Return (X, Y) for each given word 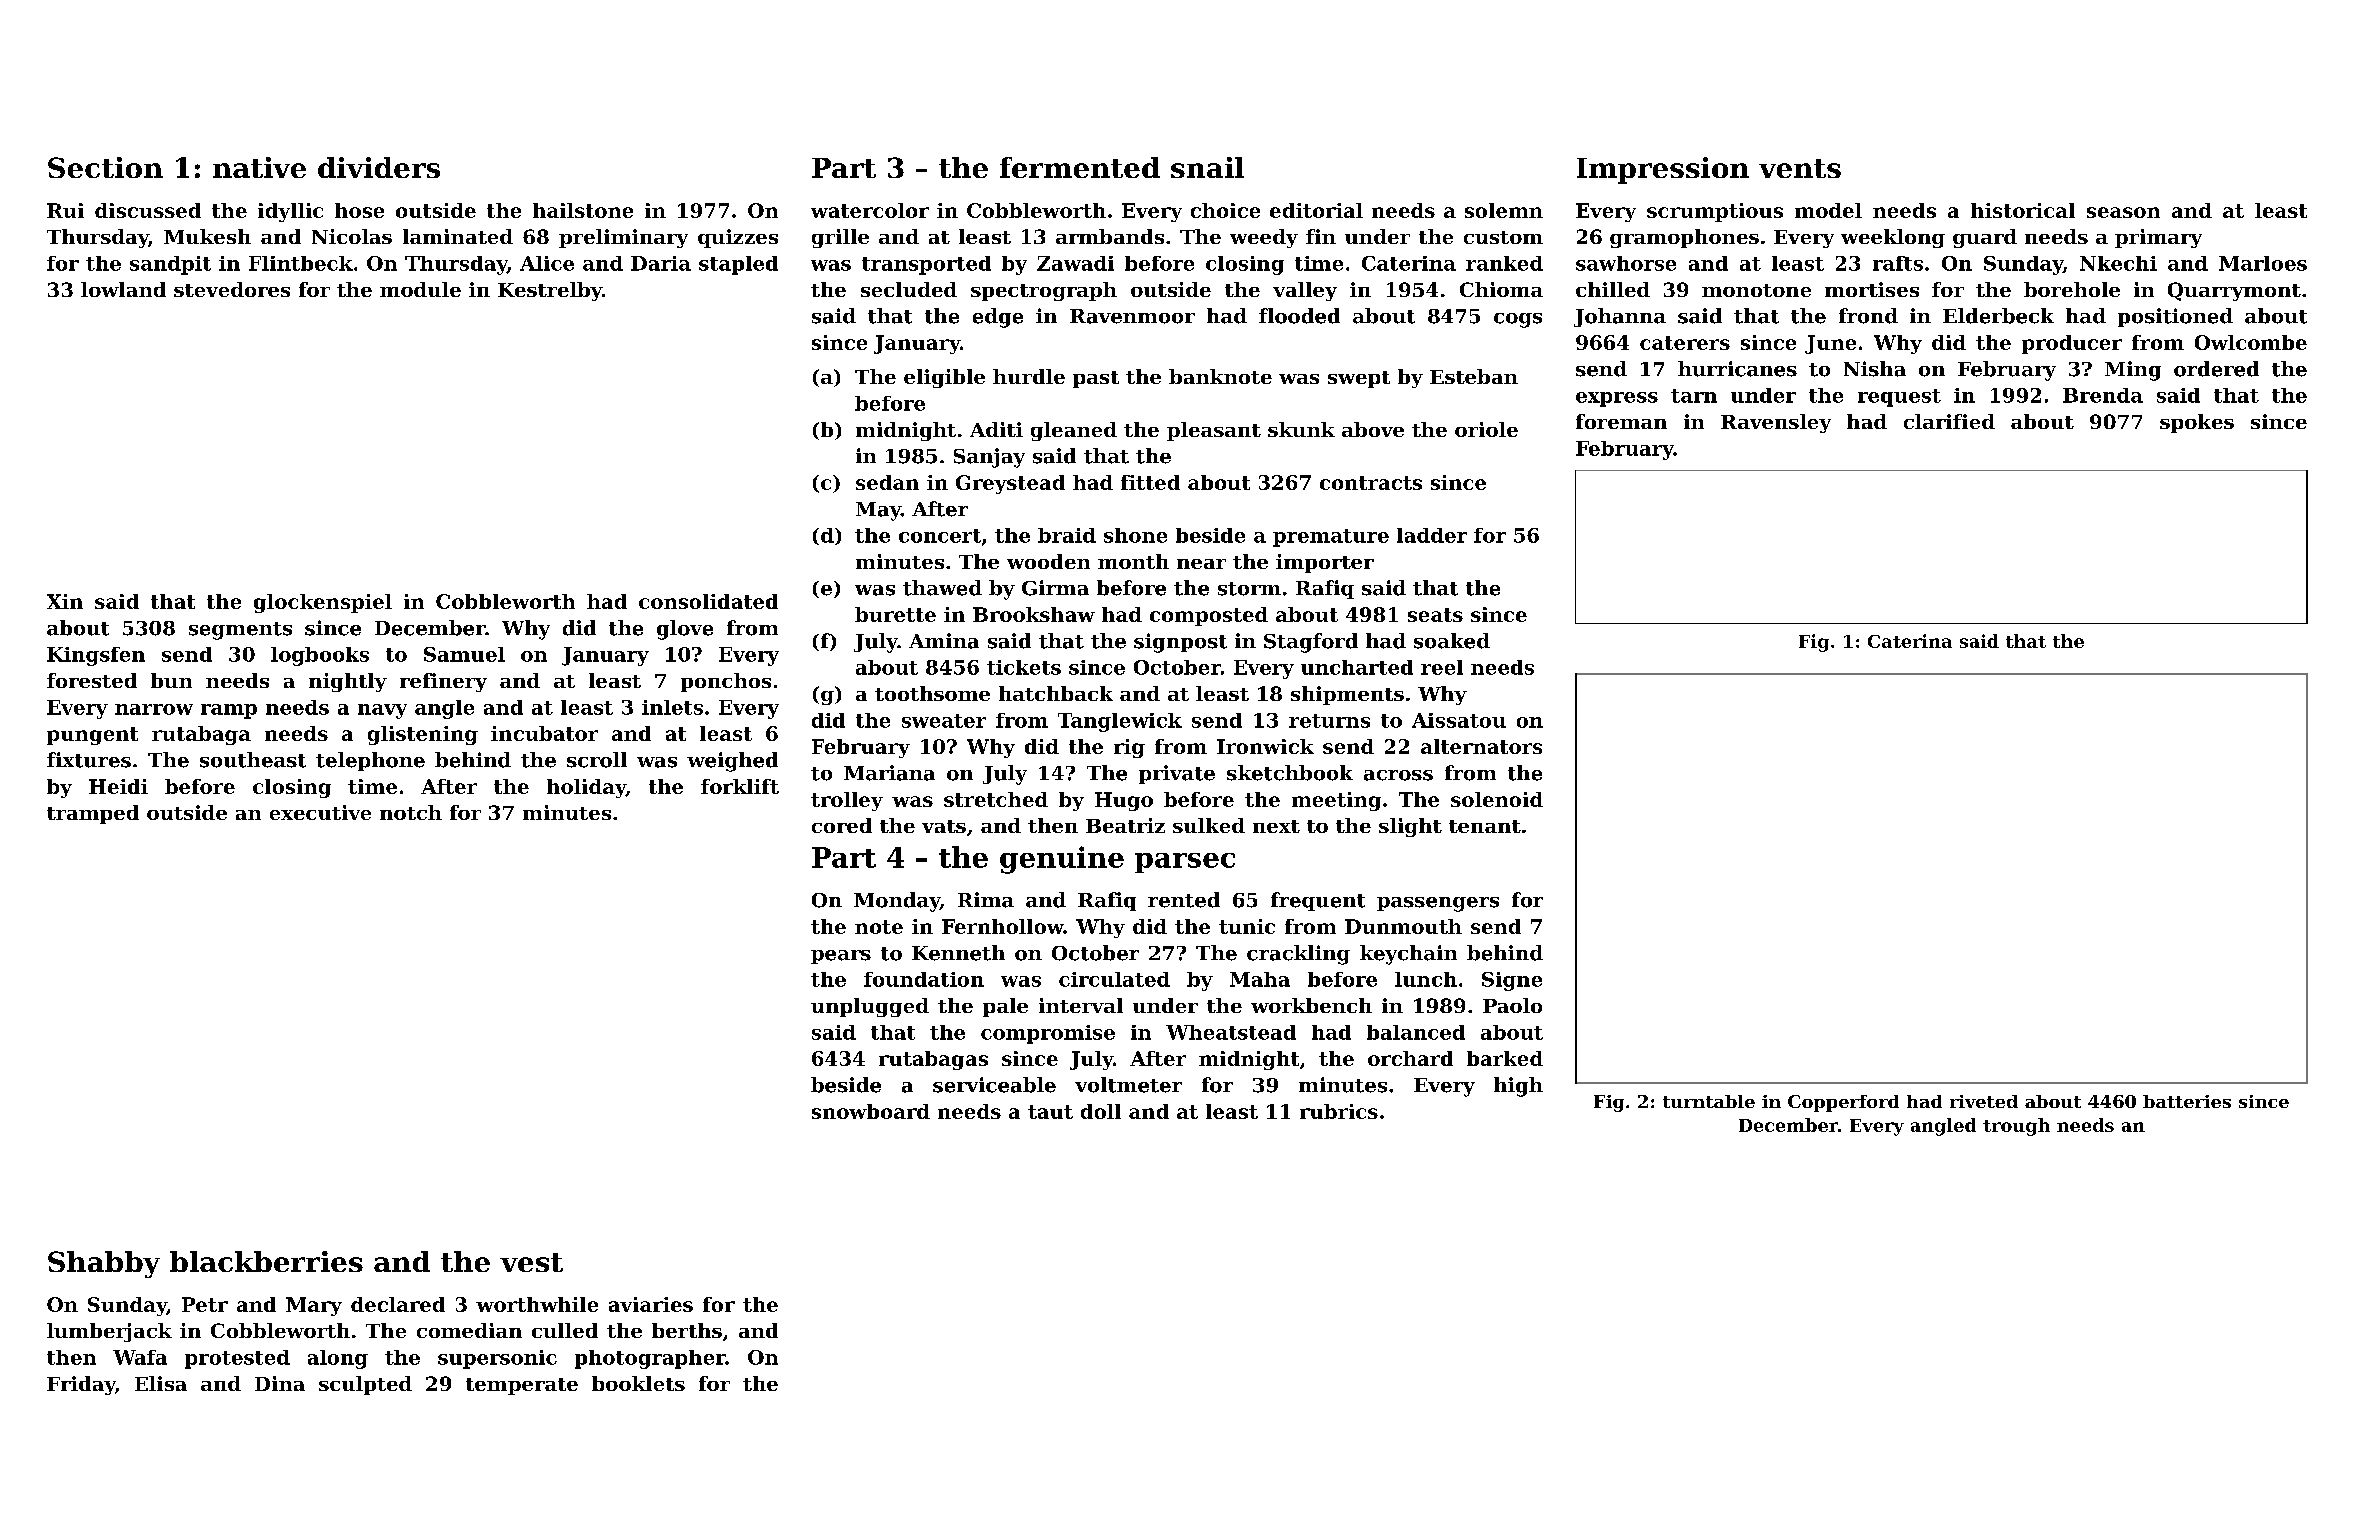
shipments (1347, 695)
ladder (1432, 535)
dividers (379, 167)
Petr (205, 1304)
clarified (1949, 421)
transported (926, 265)
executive (320, 812)
